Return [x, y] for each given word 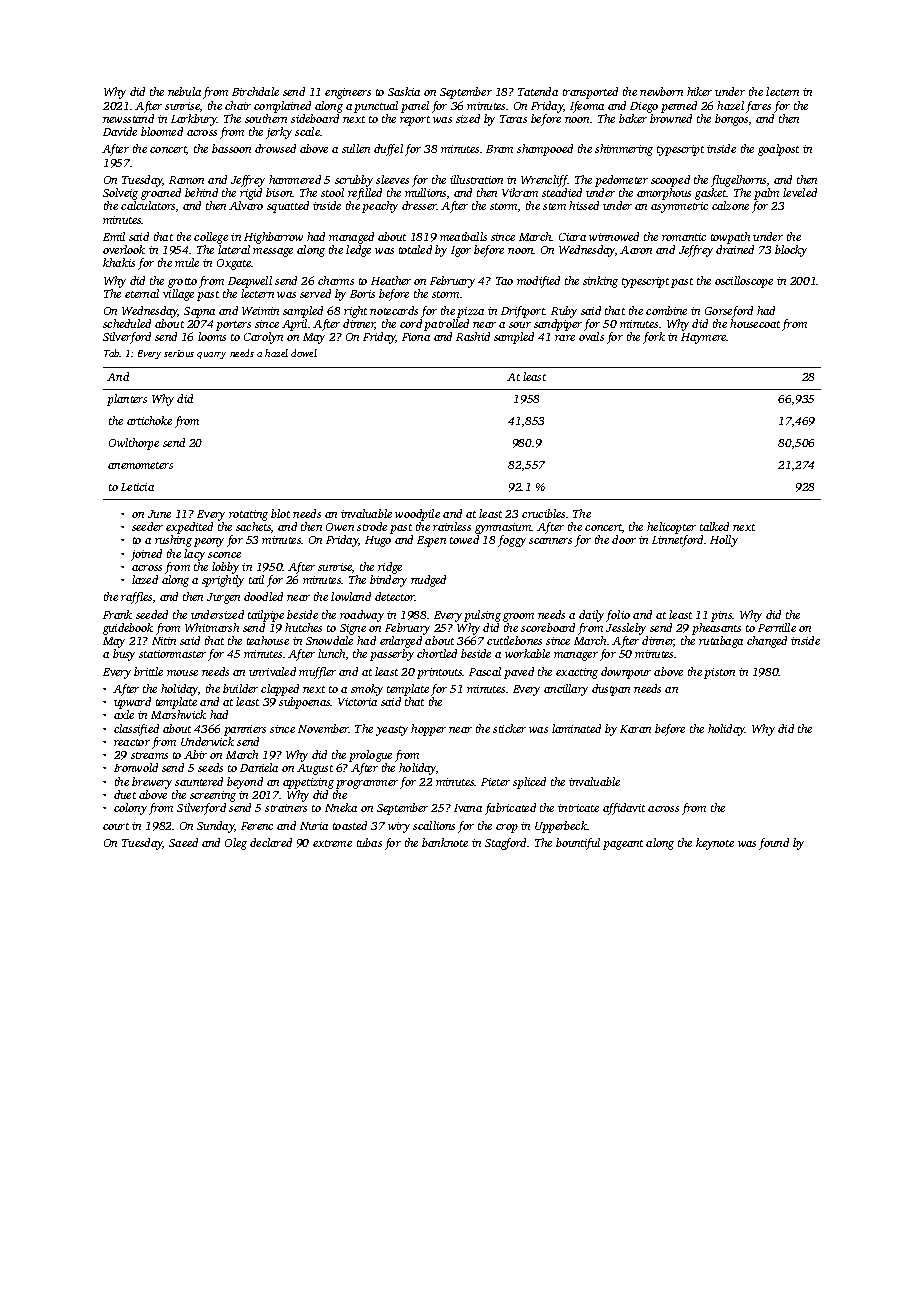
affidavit [624, 809]
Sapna [199, 312]
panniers [245, 730]
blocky [791, 251]
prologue [370, 756]
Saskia [404, 91]
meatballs [463, 236]
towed [464, 539]
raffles [136, 598]
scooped [670, 181]
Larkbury [194, 120]
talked [714, 526]
